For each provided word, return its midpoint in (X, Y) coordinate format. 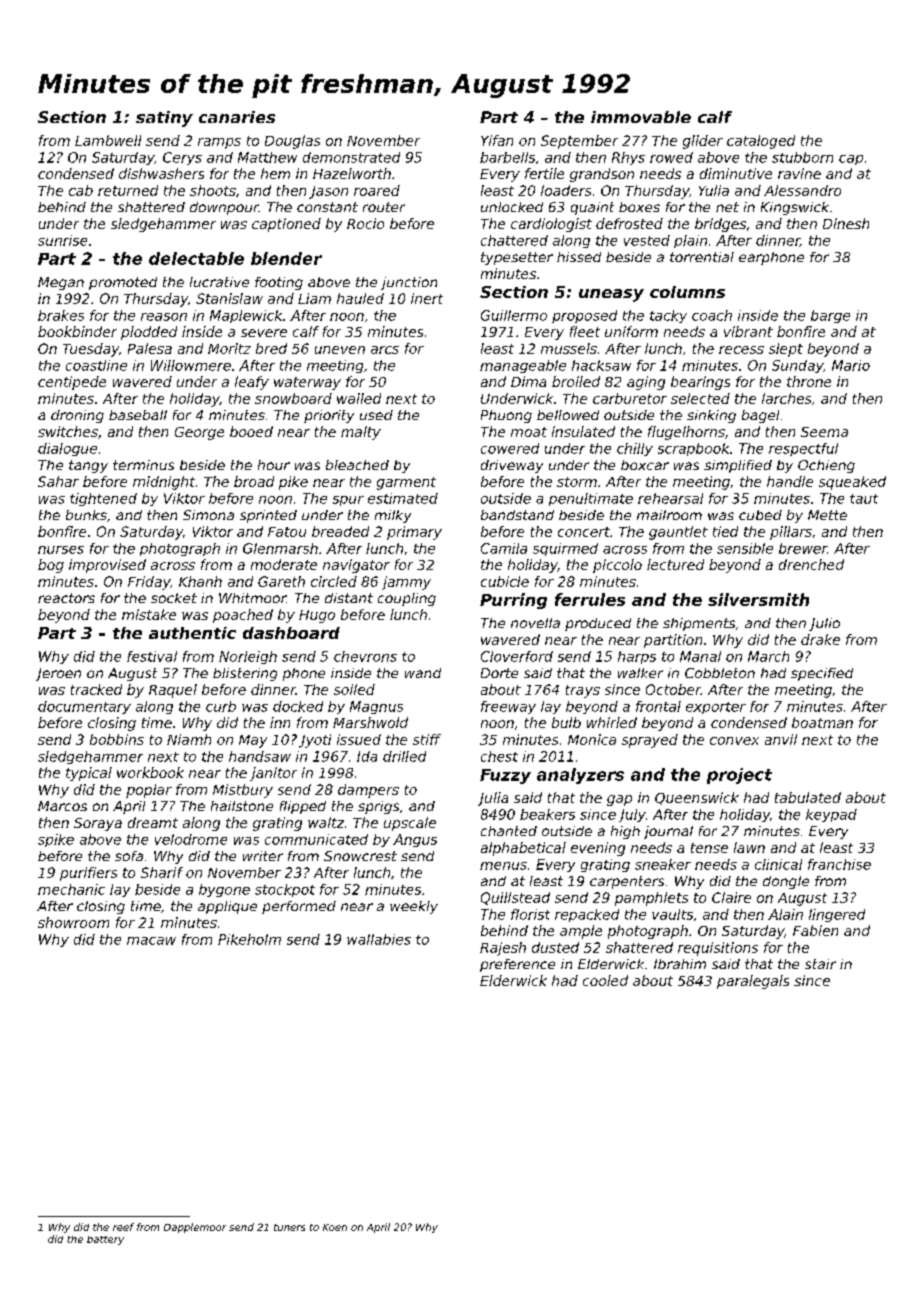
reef (123, 1227)
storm (577, 482)
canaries (237, 117)
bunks (86, 515)
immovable (641, 117)
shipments (699, 624)
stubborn (802, 157)
